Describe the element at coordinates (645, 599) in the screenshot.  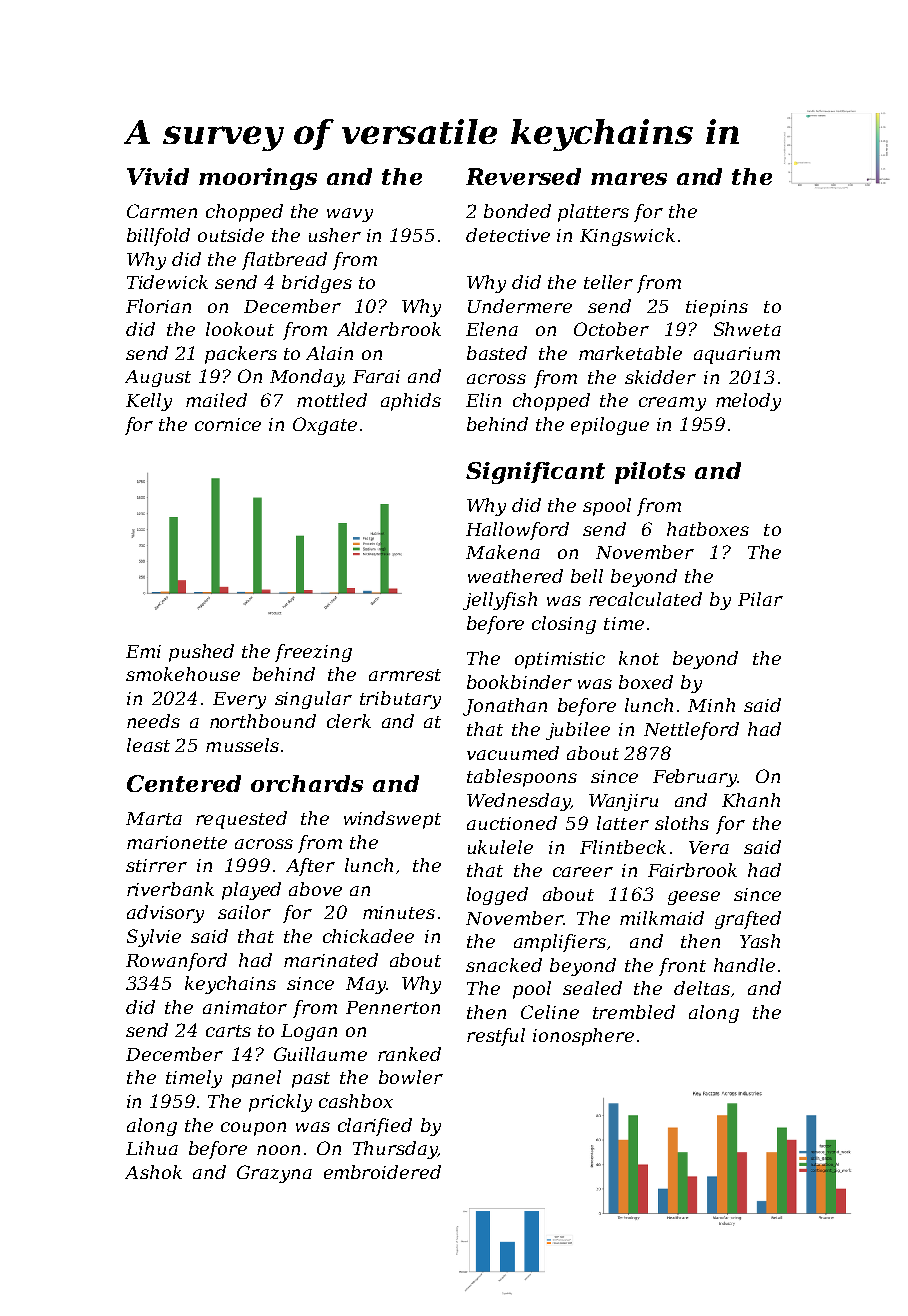
I see `recalculated` at that location.
